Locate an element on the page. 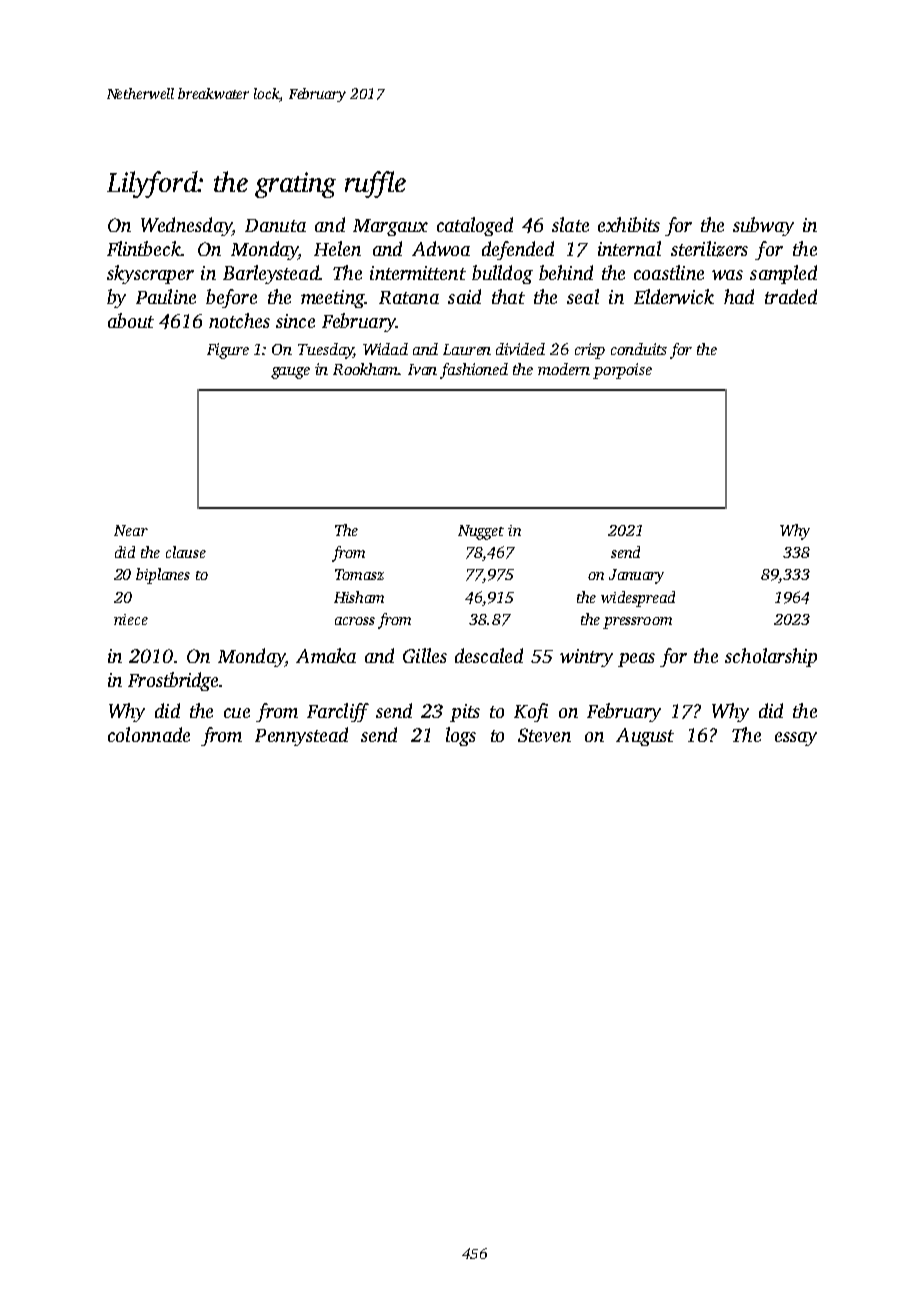  Hisham is located at coordinates (359, 597).
